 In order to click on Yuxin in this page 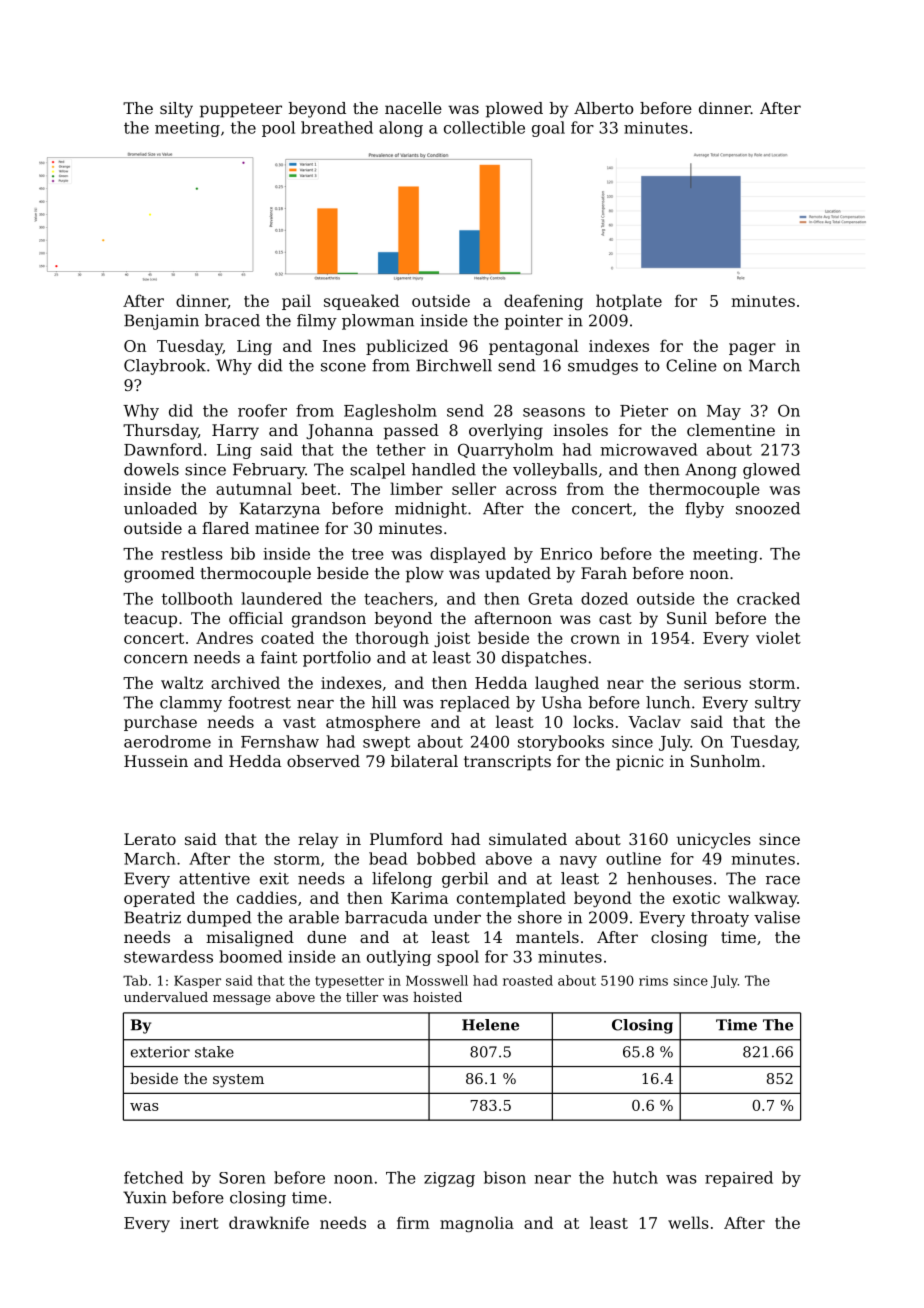, I will do `click(145, 1197)`.
